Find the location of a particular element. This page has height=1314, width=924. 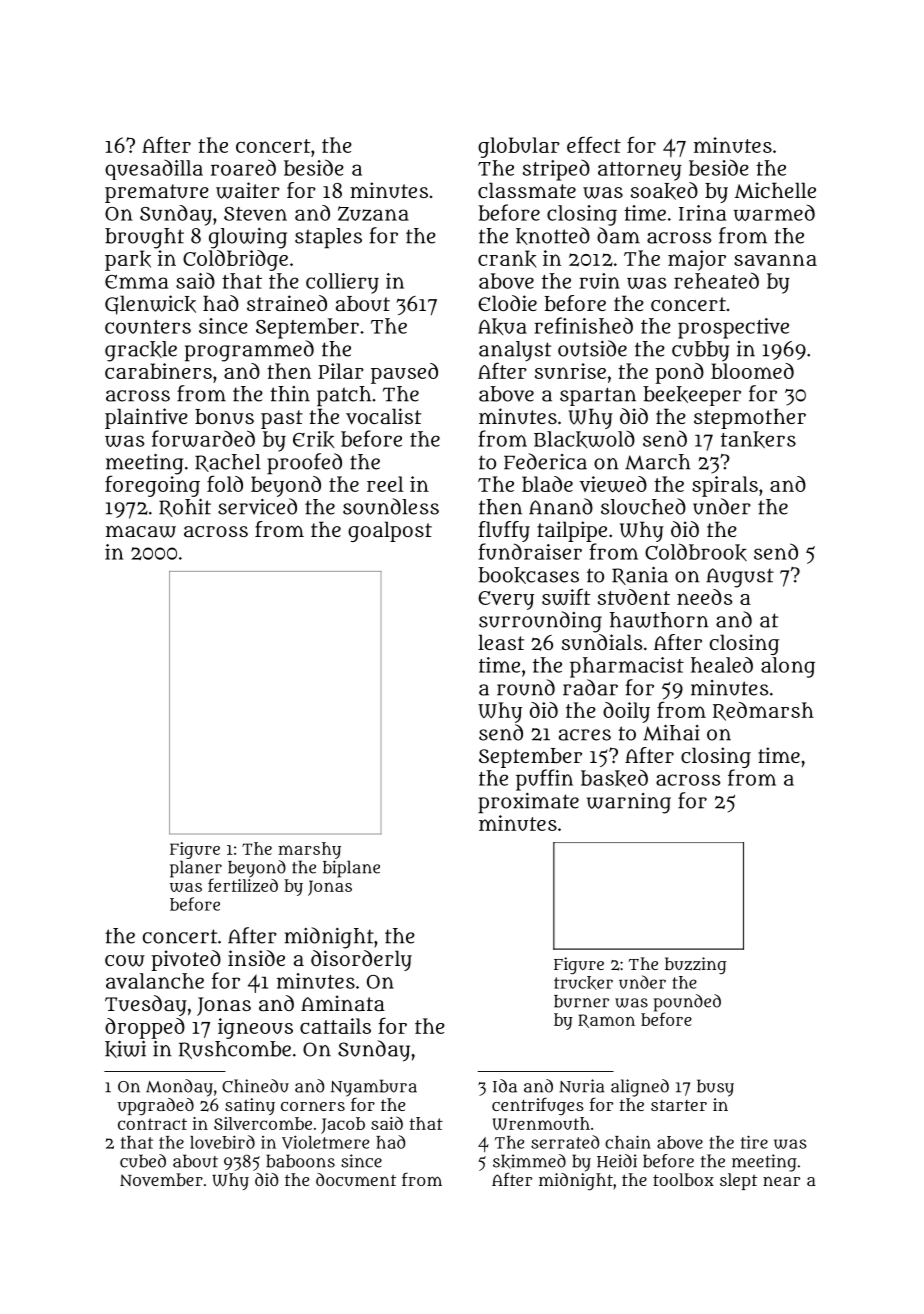

pounded is located at coordinates (687, 1003).
